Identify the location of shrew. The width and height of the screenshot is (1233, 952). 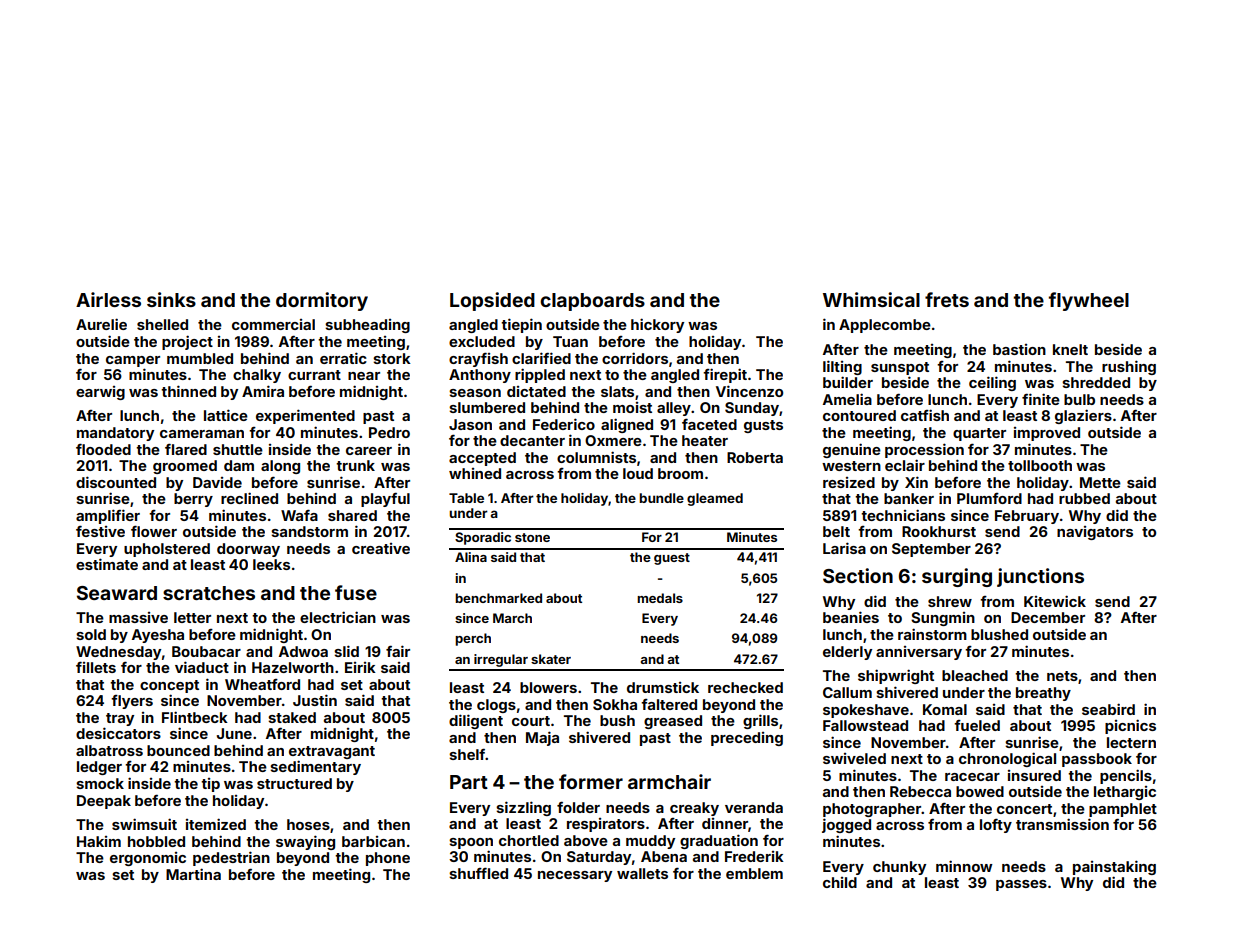
(950, 601).
